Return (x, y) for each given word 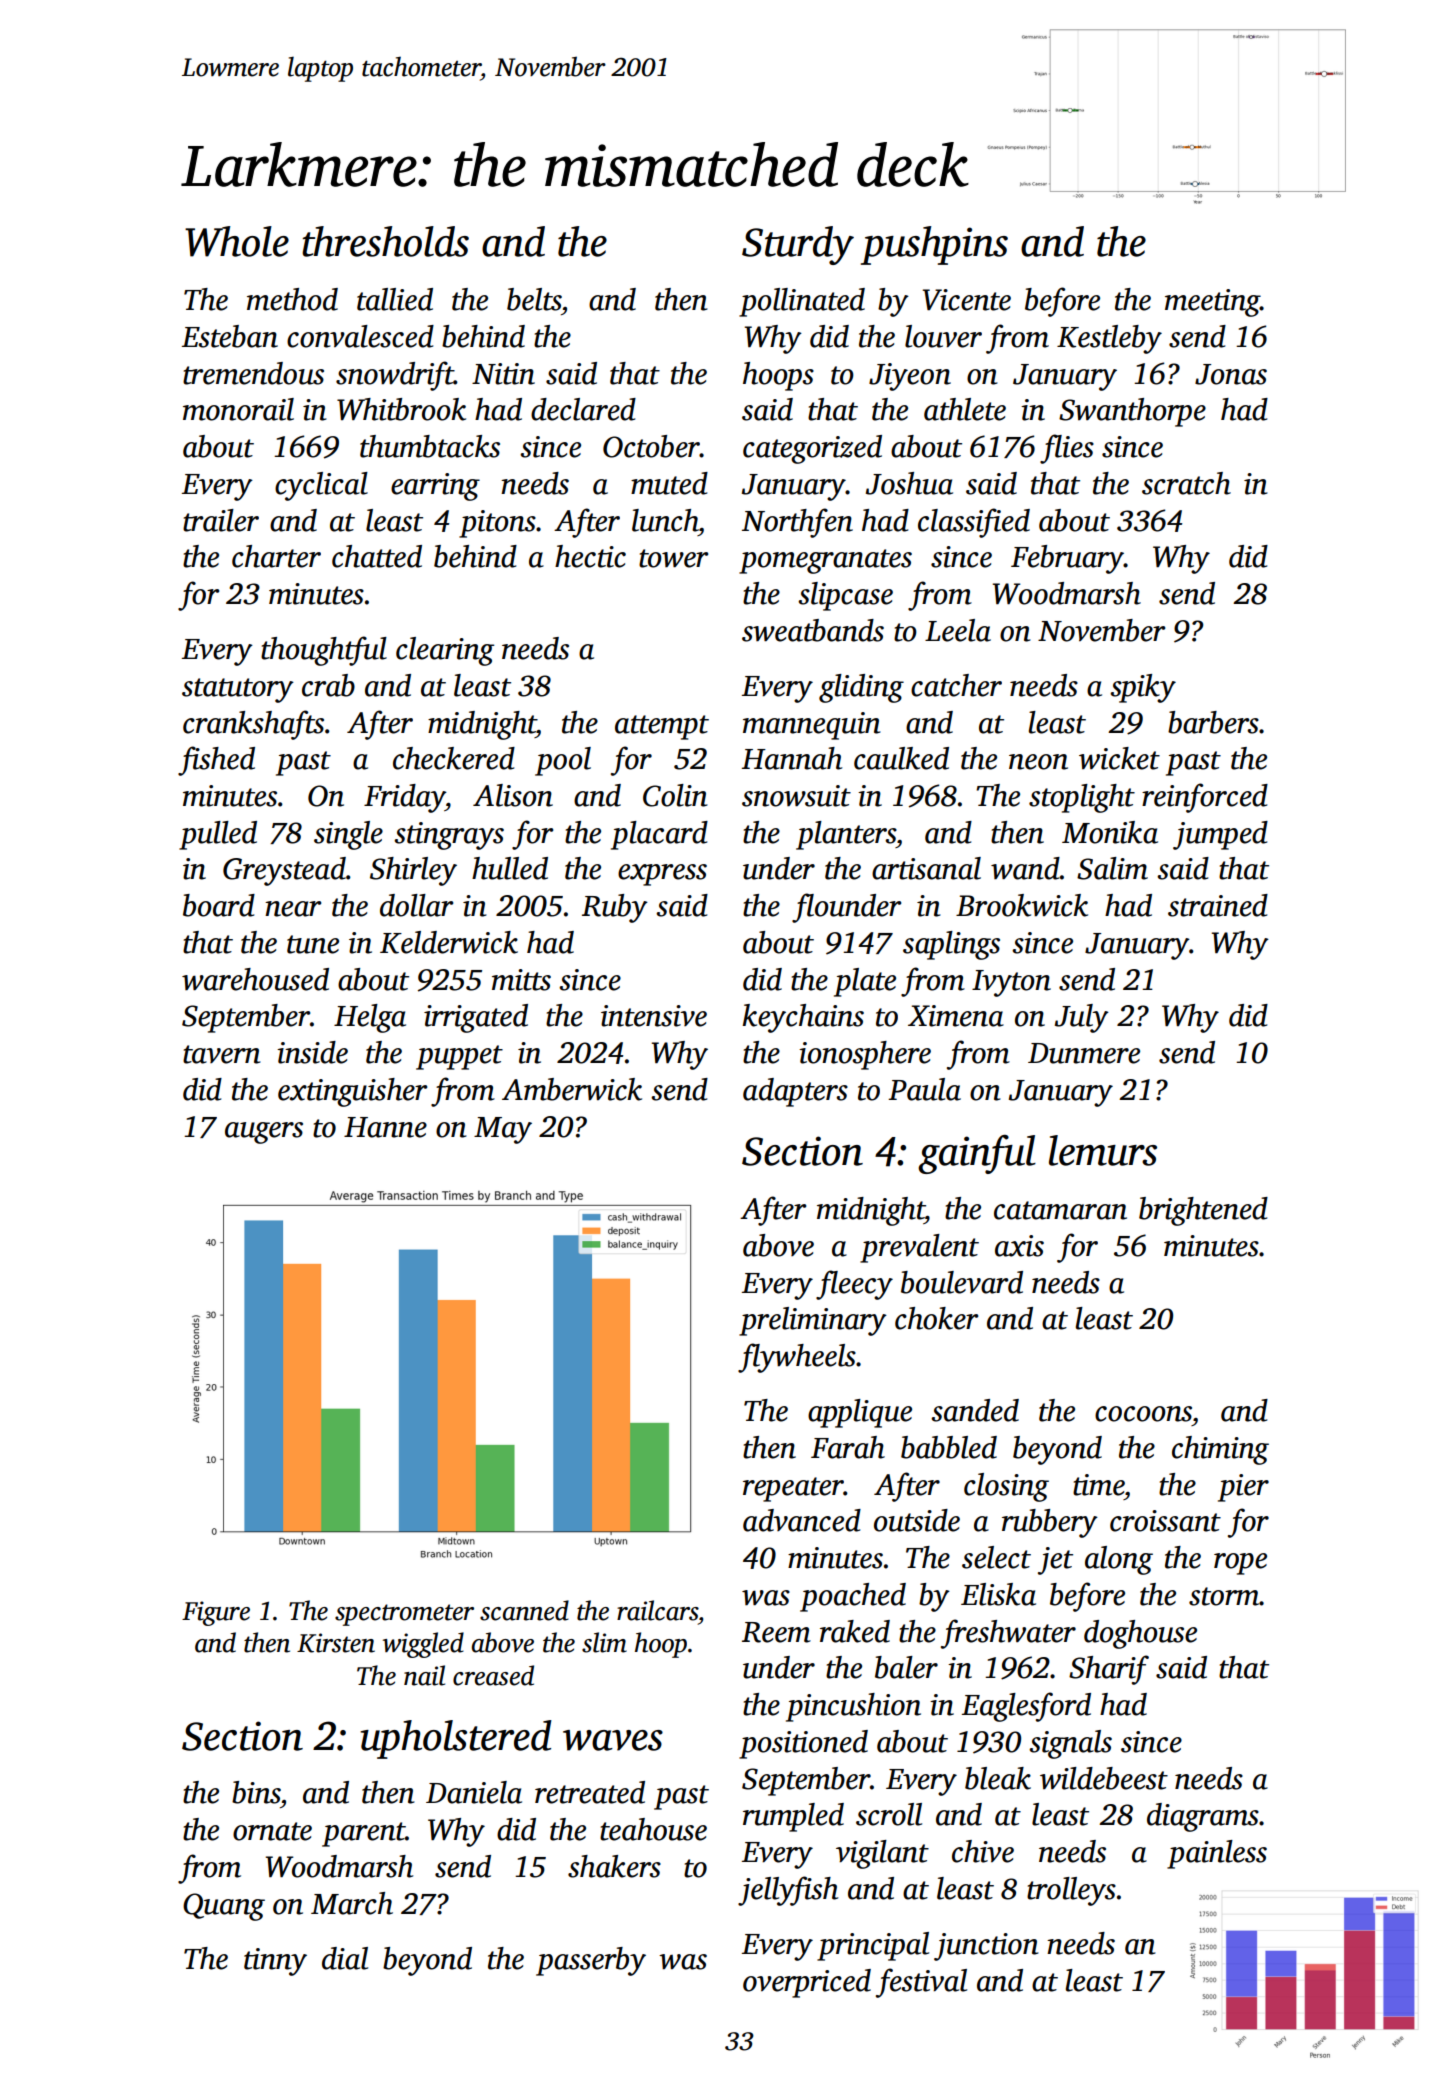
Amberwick (572, 1089)
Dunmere (1084, 1053)
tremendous (253, 373)
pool (563, 761)
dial (345, 1958)
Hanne (385, 1127)
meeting (1212, 303)
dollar (416, 905)
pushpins (934, 245)
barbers (1213, 722)
